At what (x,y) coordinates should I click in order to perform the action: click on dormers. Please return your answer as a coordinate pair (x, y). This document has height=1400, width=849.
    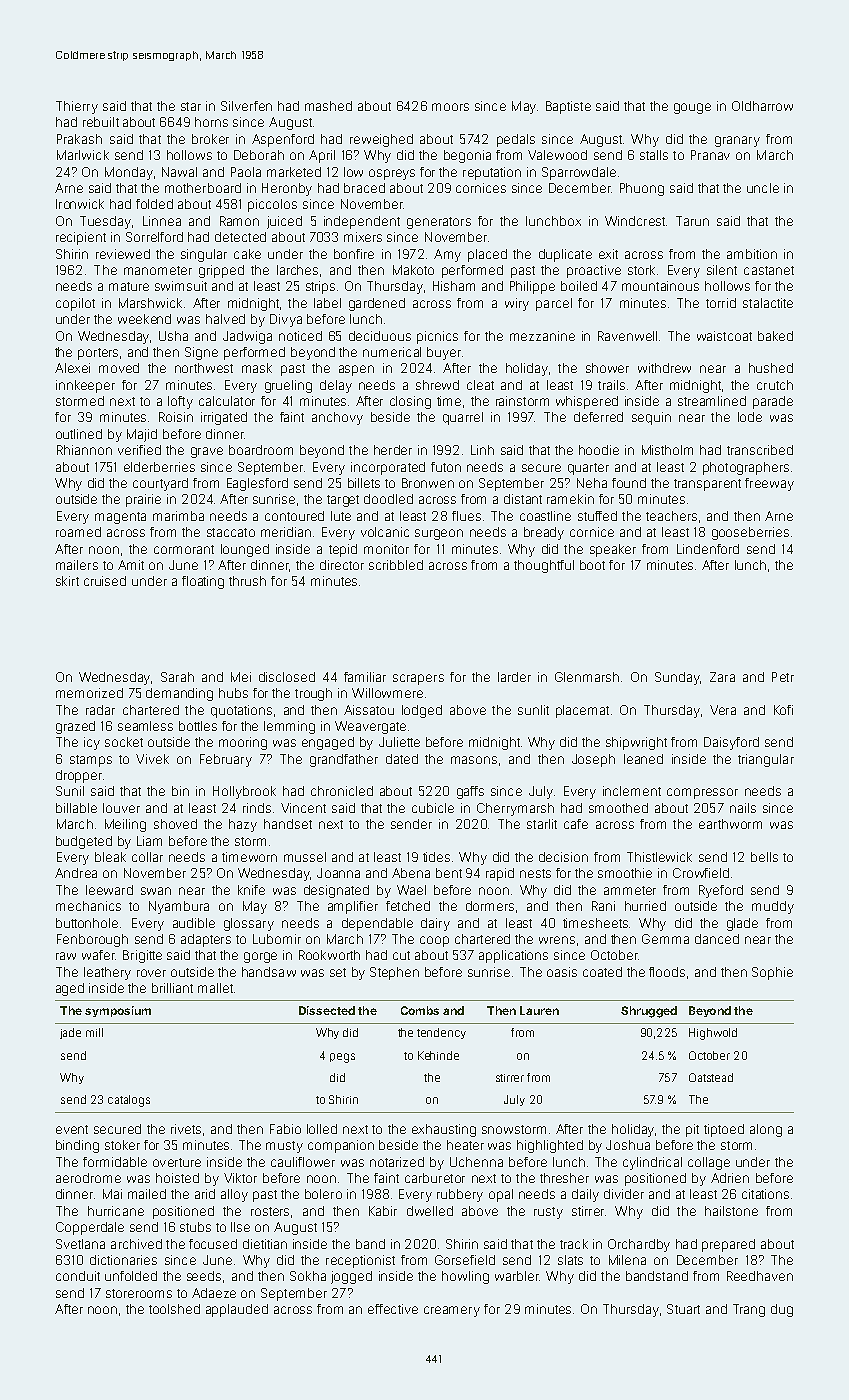
    Looking at the image, I should click on (490, 906).
